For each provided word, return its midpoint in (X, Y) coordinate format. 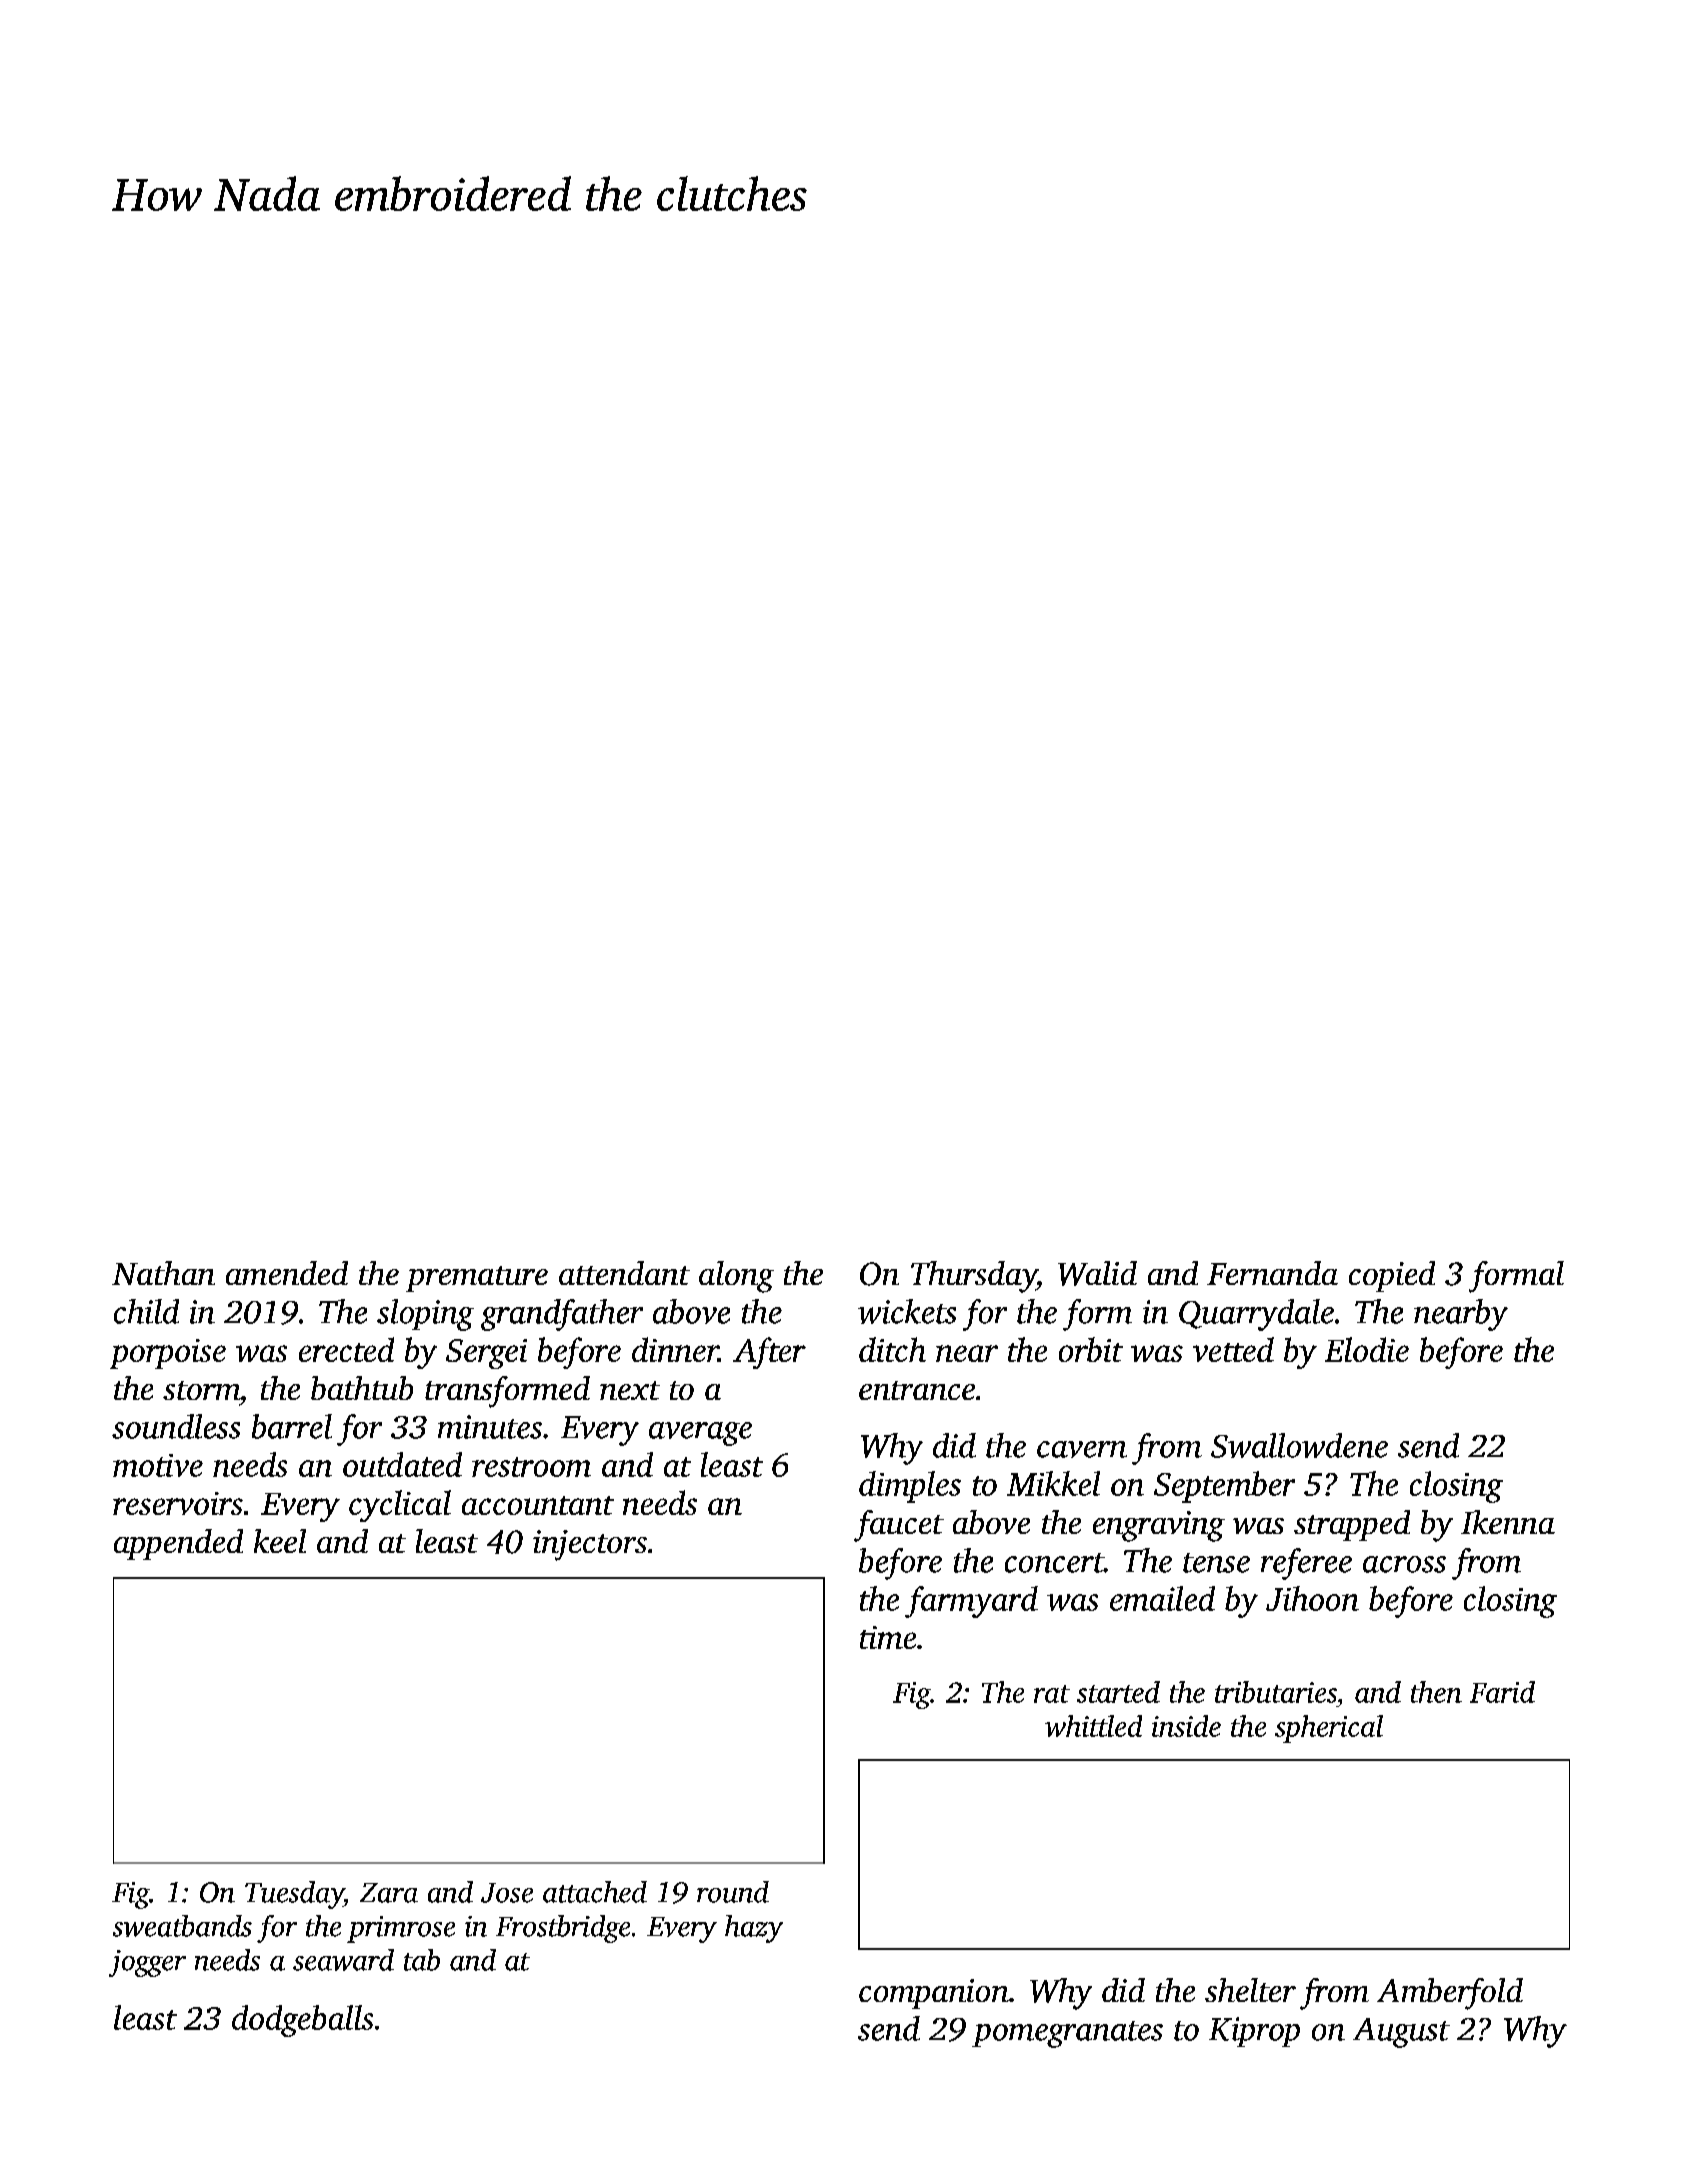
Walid (1097, 1273)
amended (287, 1273)
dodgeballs (302, 2021)
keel (280, 1541)
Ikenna (1508, 1522)
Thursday (974, 1277)
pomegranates (1067, 2034)
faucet (899, 1526)
